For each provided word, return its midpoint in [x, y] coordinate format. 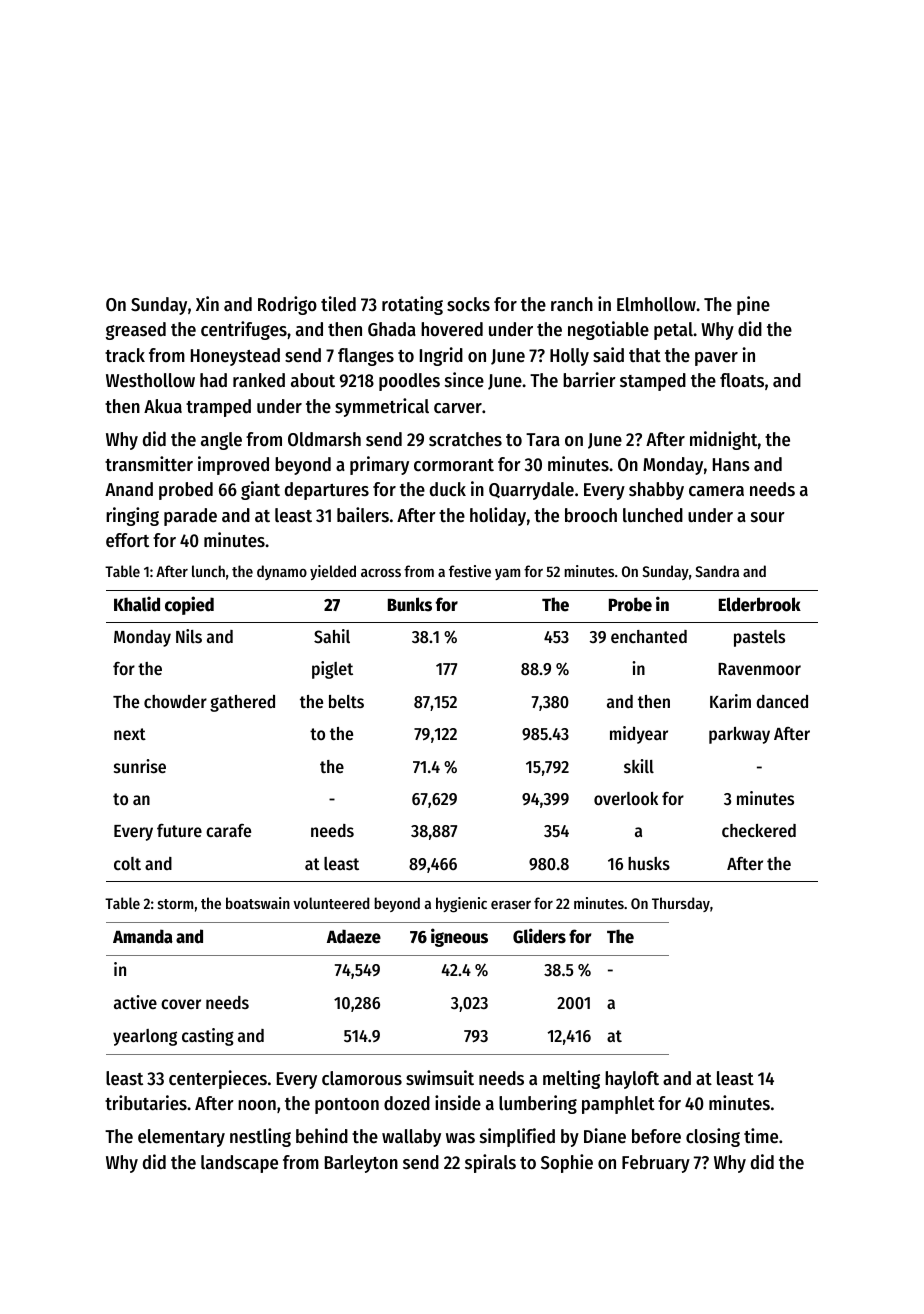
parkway [739, 735]
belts [346, 701]
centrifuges [244, 330]
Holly [569, 357]
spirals [490, 1163]
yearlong [145, 1037]
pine [753, 305]
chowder [175, 701]
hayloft [632, 1080]
